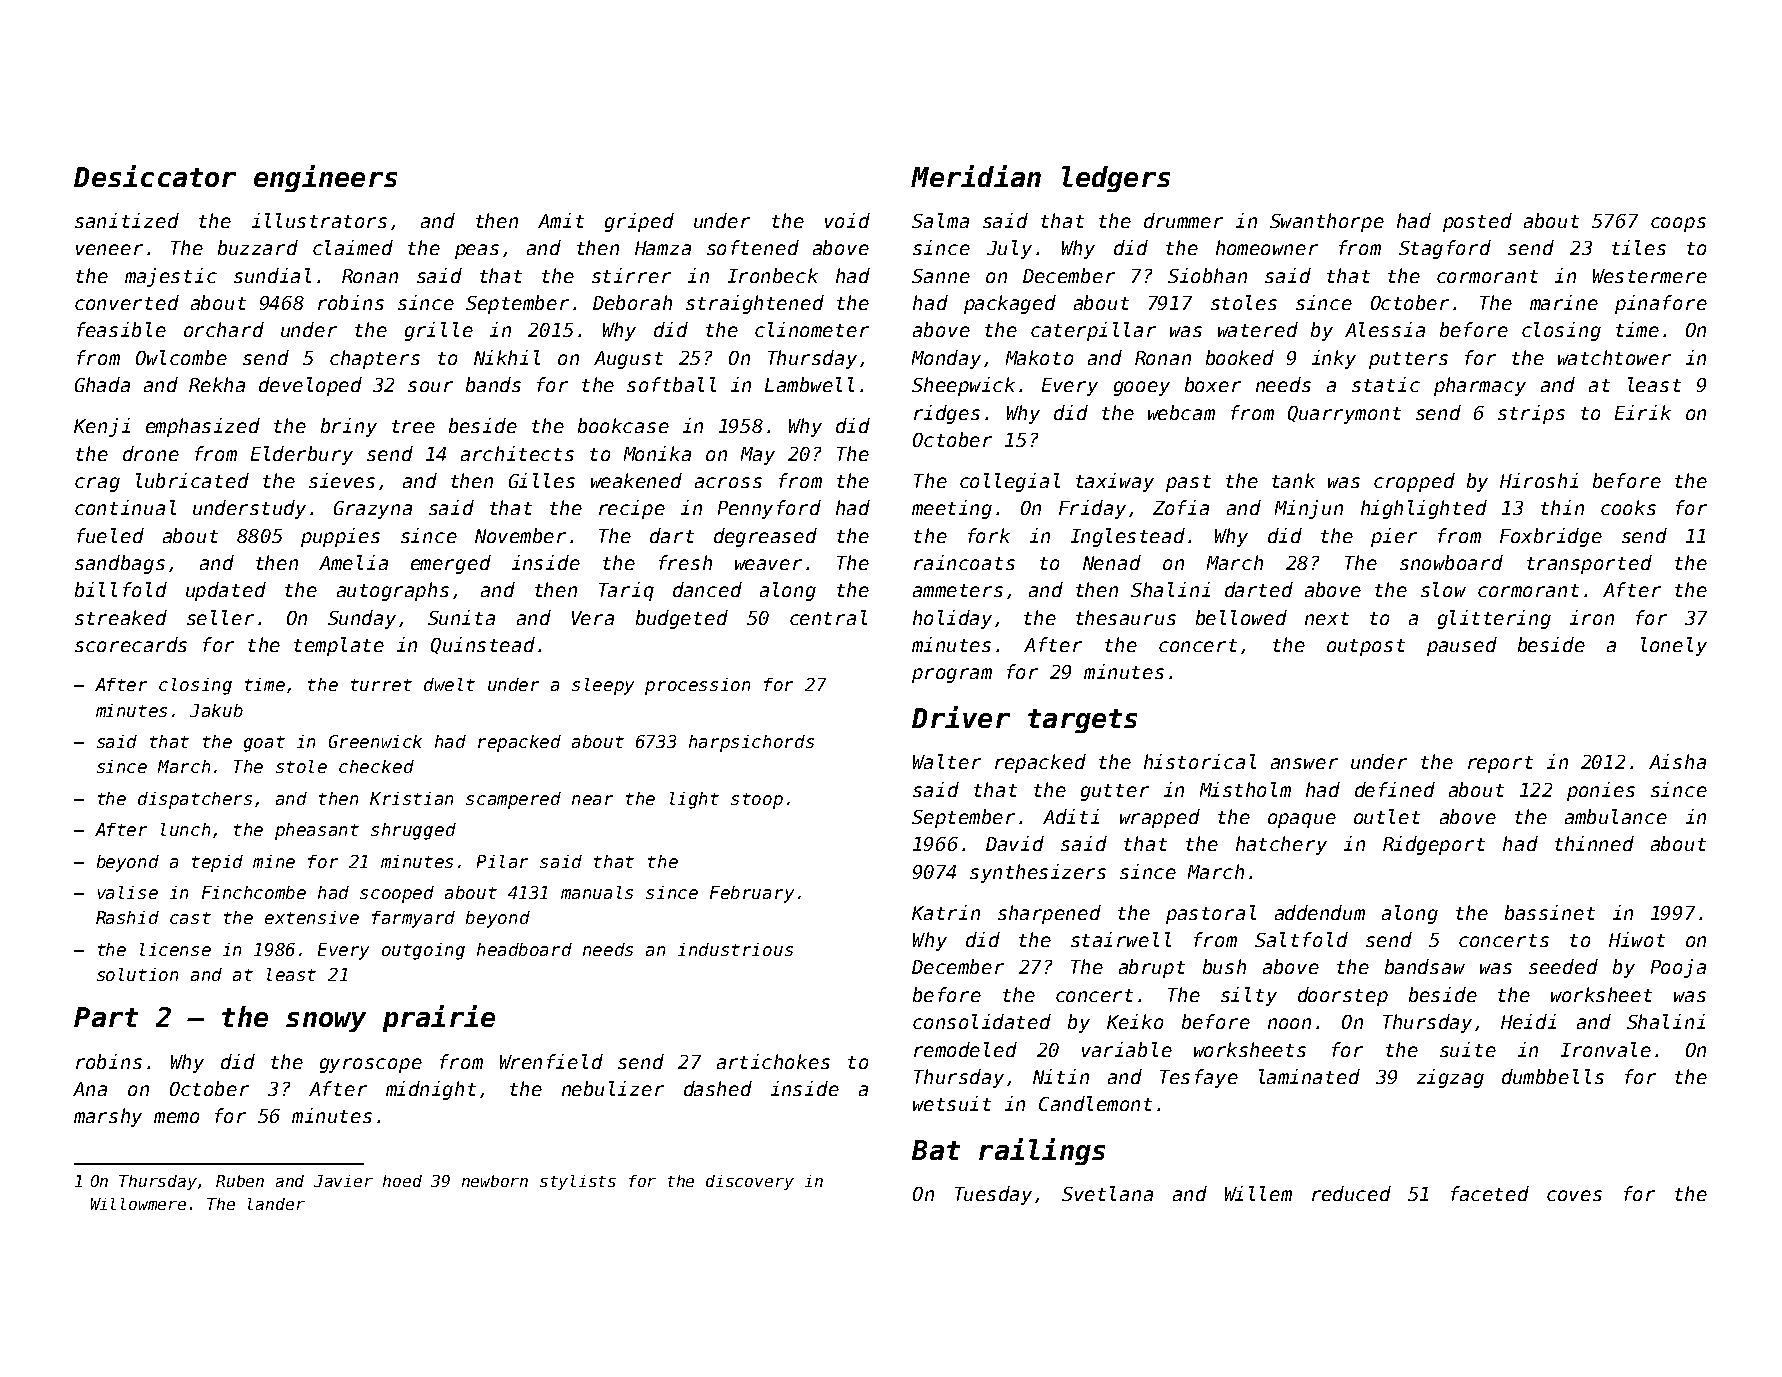 The image size is (1782, 1377). What do you see at coordinates (1327, 222) in the image?
I see `Swanthorpe` at bounding box center [1327, 222].
